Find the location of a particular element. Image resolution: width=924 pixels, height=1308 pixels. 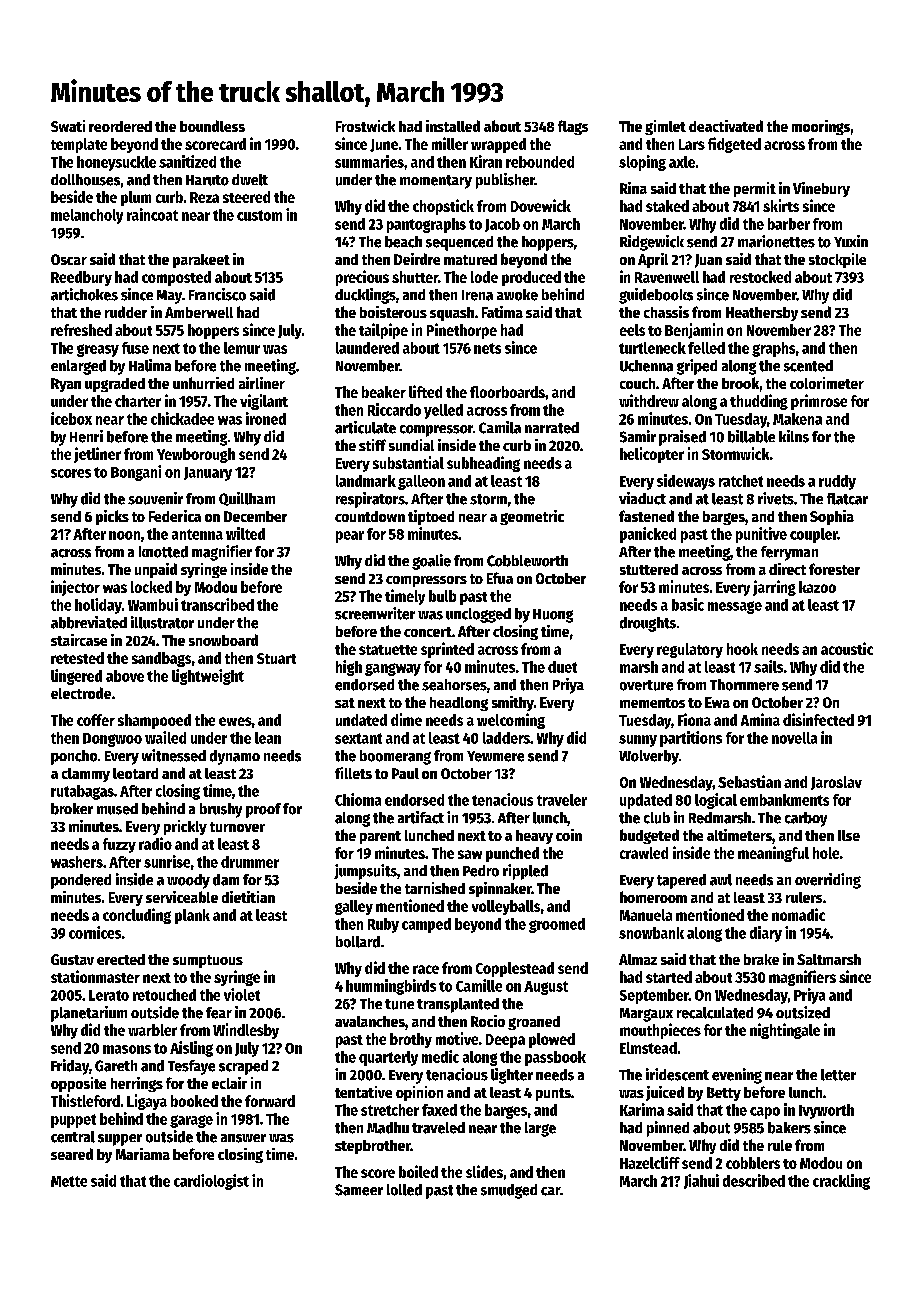

moorings is located at coordinates (821, 127).
